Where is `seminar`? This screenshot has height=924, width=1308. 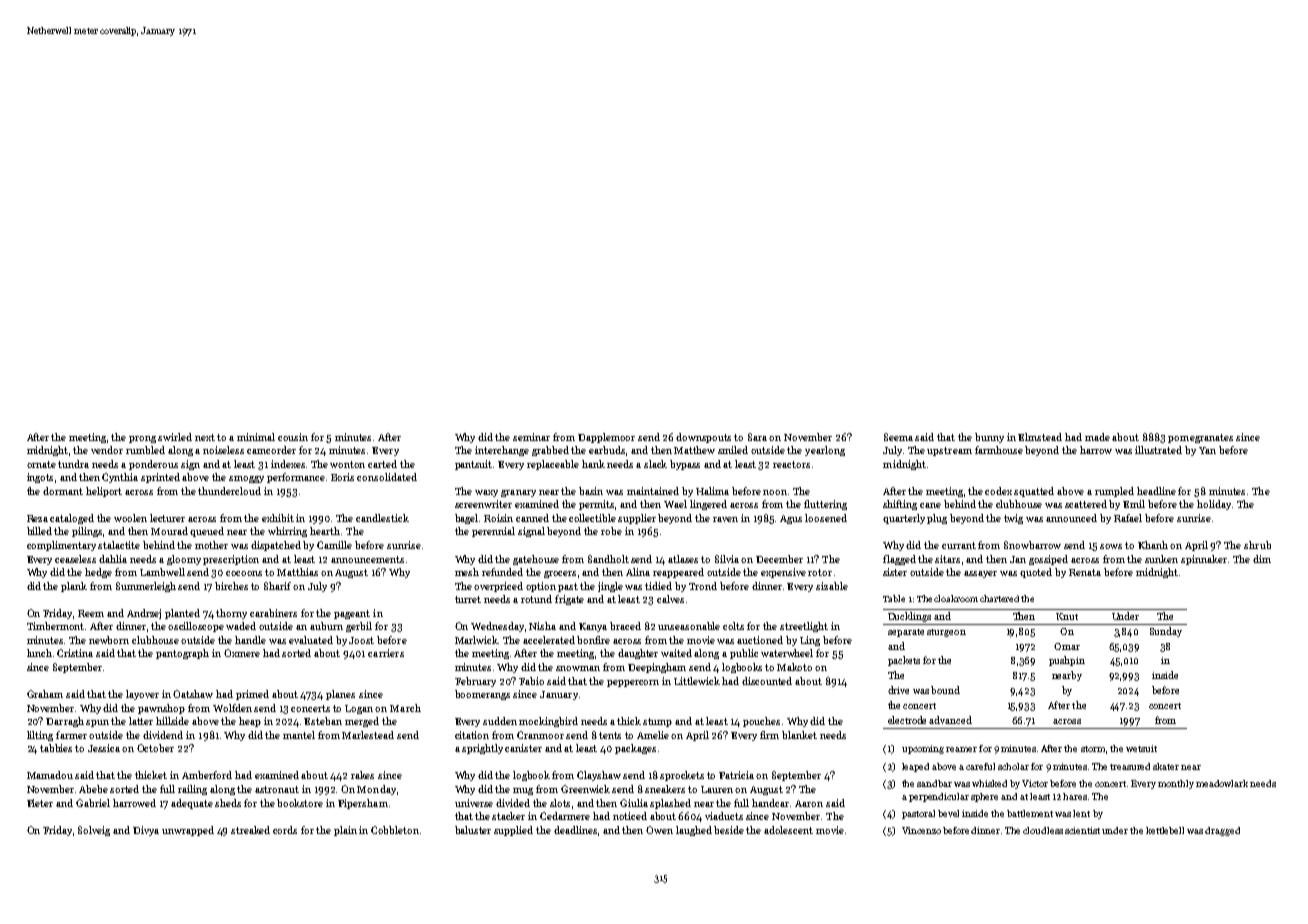 seminar is located at coordinates (531, 437).
